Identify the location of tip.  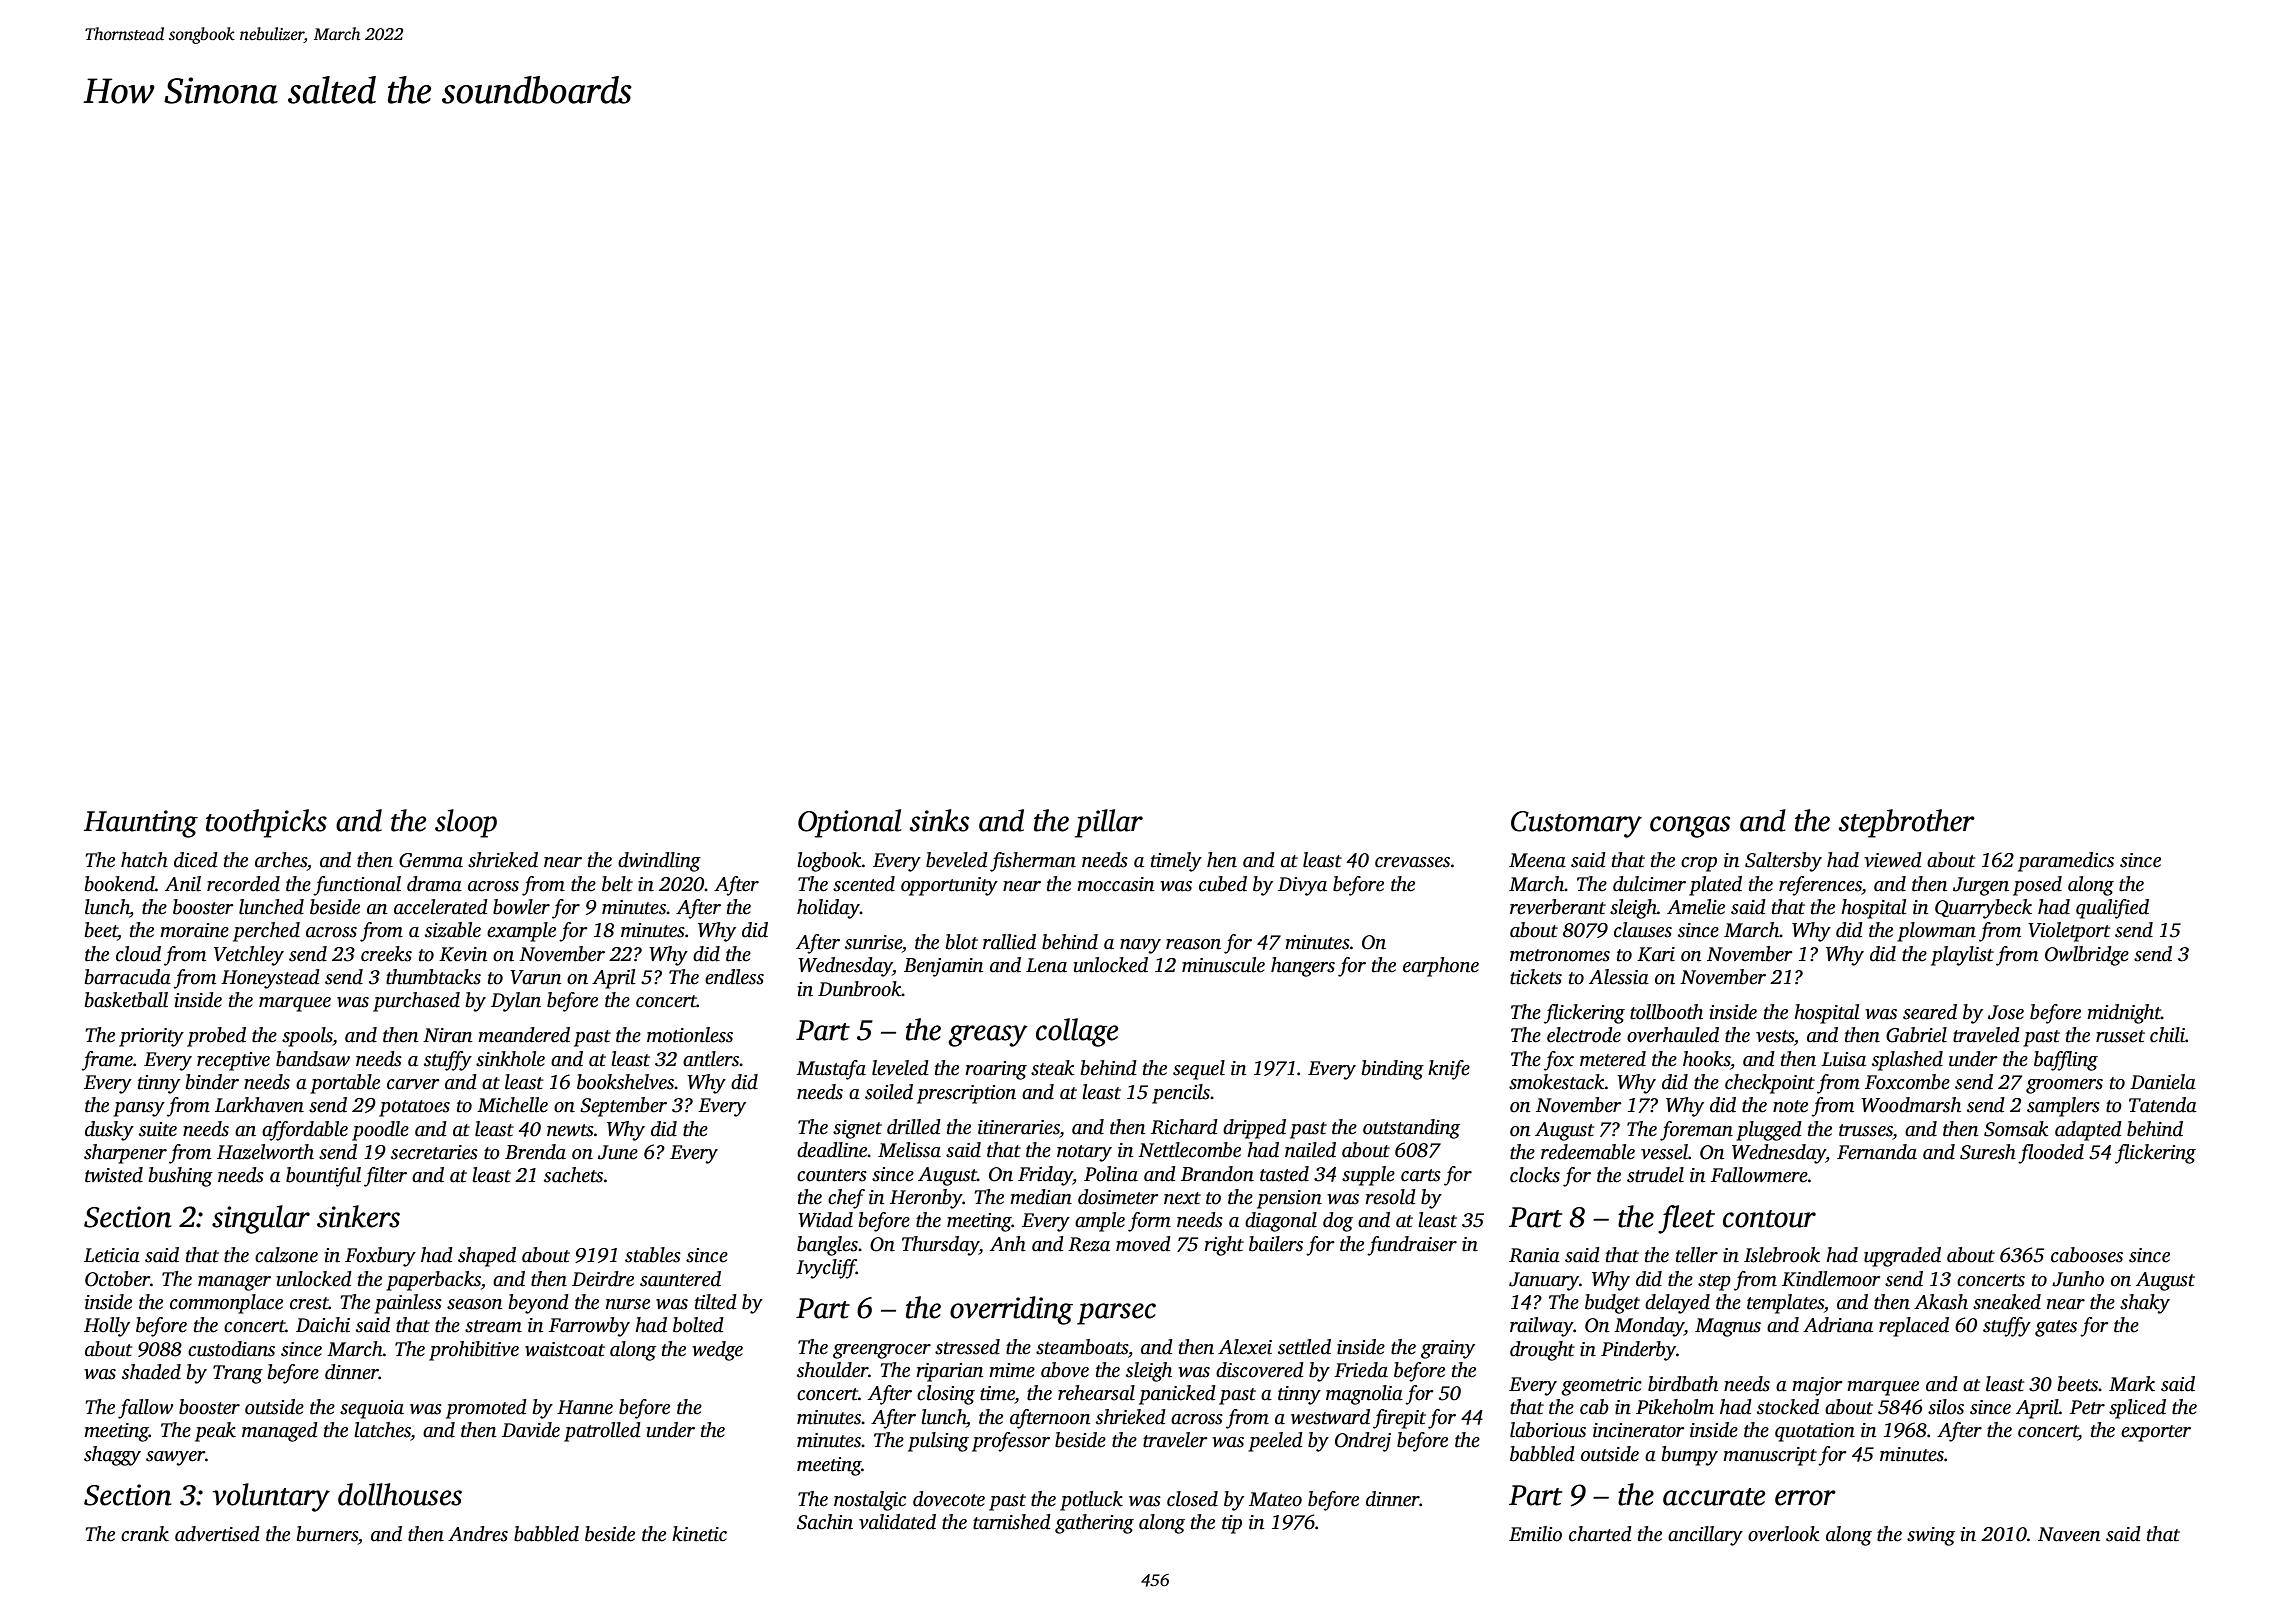
(1232, 1524).
